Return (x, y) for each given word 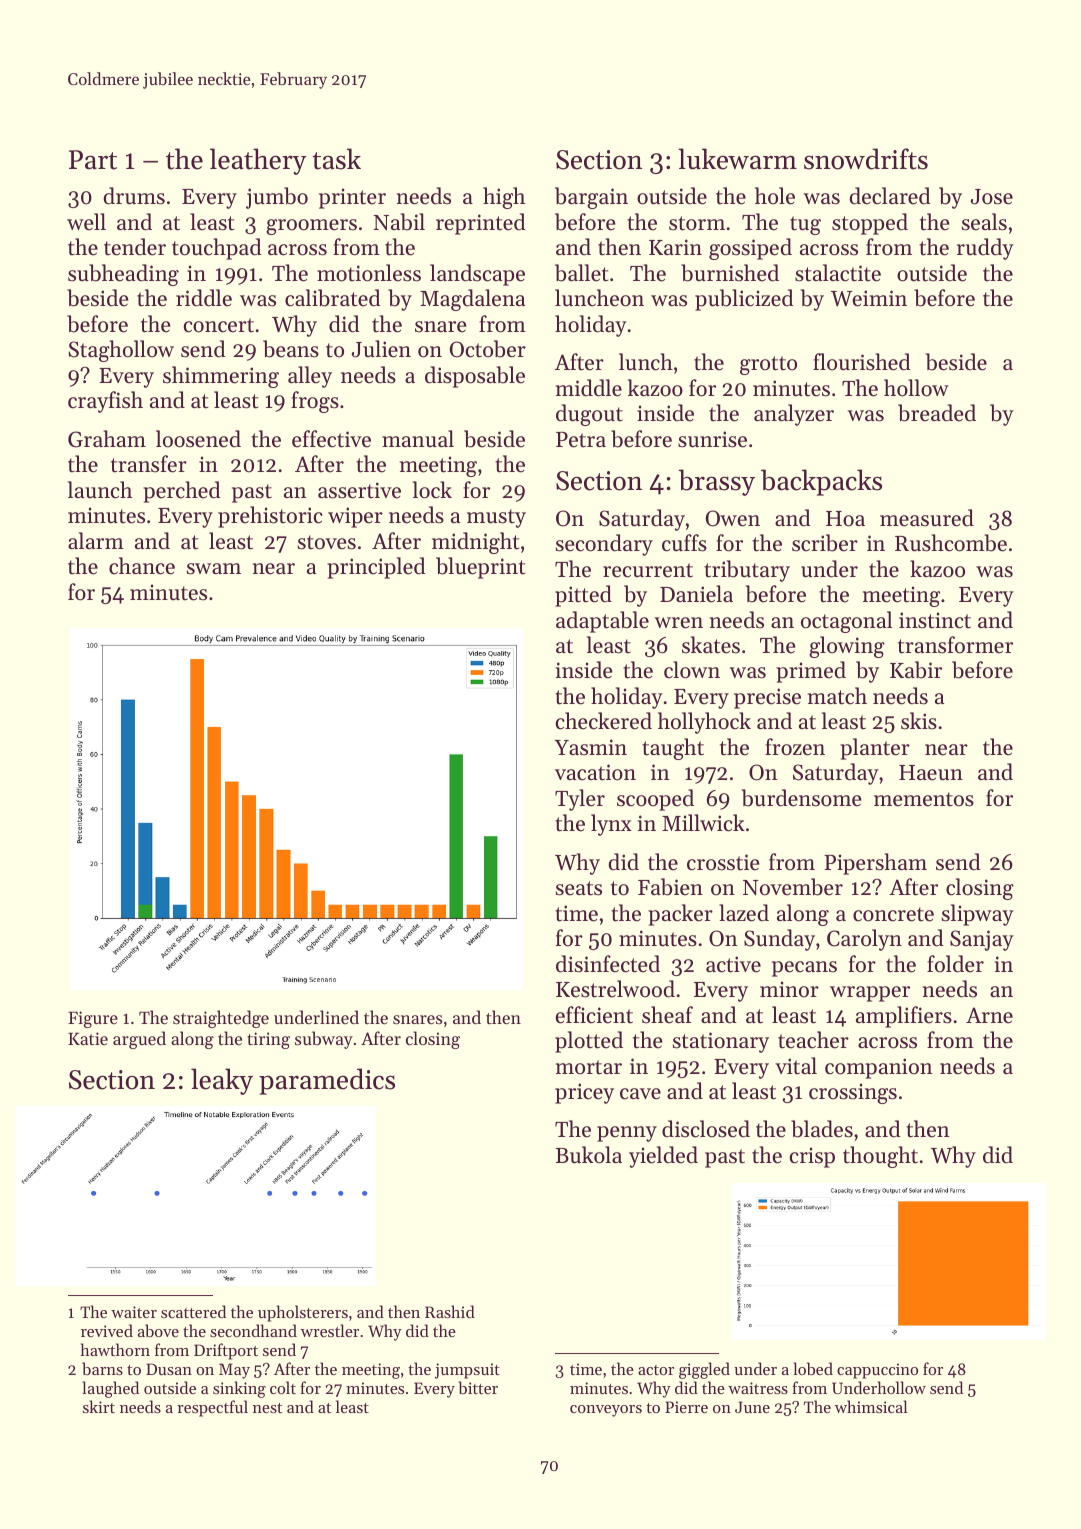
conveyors (606, 1411)
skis (919, 721)
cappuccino (877, 1371)
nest (267, 1408)
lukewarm (737, 159)
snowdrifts (866, 159)
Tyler (580, 800)
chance (142, 566)
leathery (258, 161)
